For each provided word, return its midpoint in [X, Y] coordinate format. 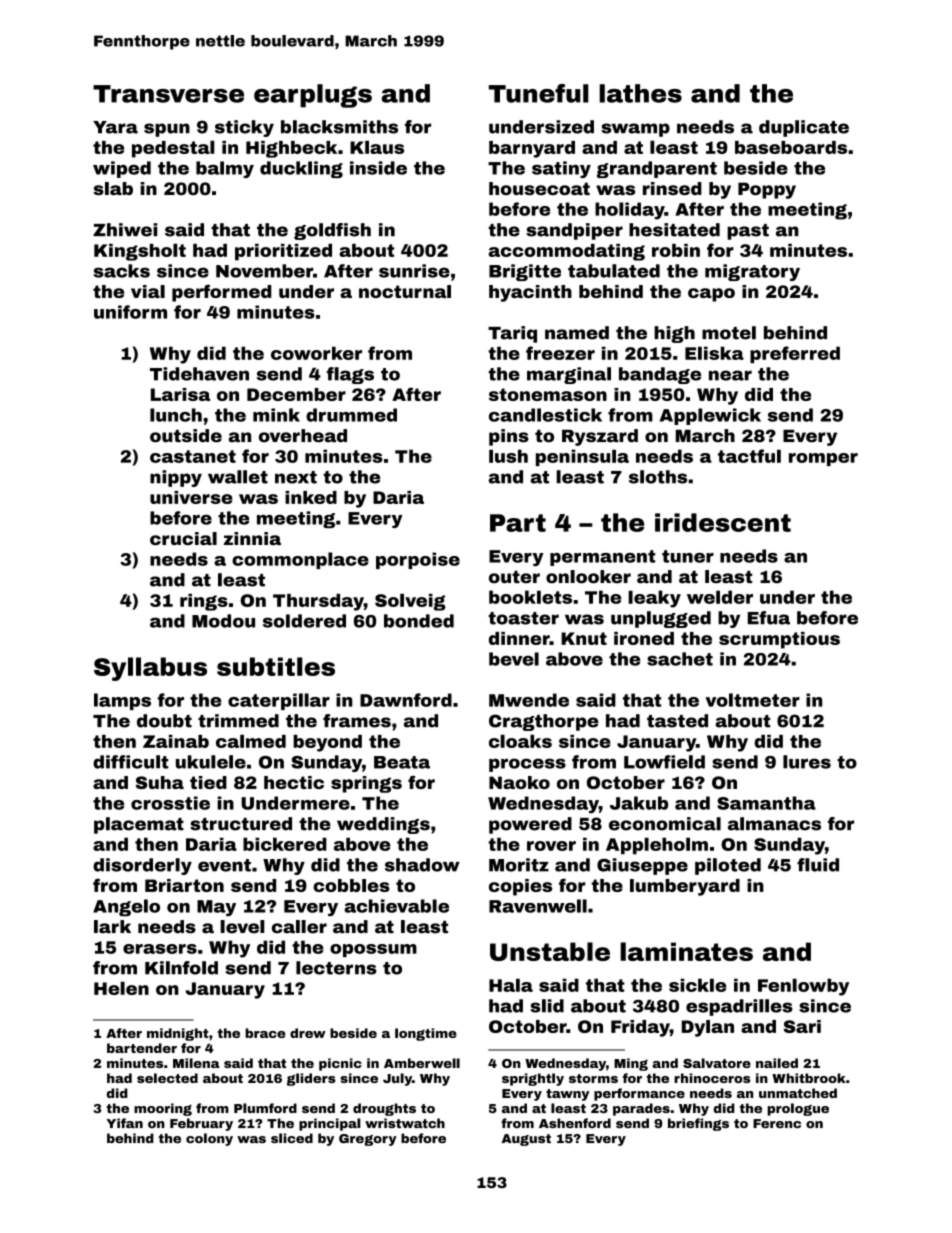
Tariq [512, 334]
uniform [130, 312]
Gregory [368, 1140]
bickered [285, 844]
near [730, 375]
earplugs [313, 96]
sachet [680, 659]
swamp [635, 130]
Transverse [168, 94]
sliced [292, 1138]
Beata [402, 762]
